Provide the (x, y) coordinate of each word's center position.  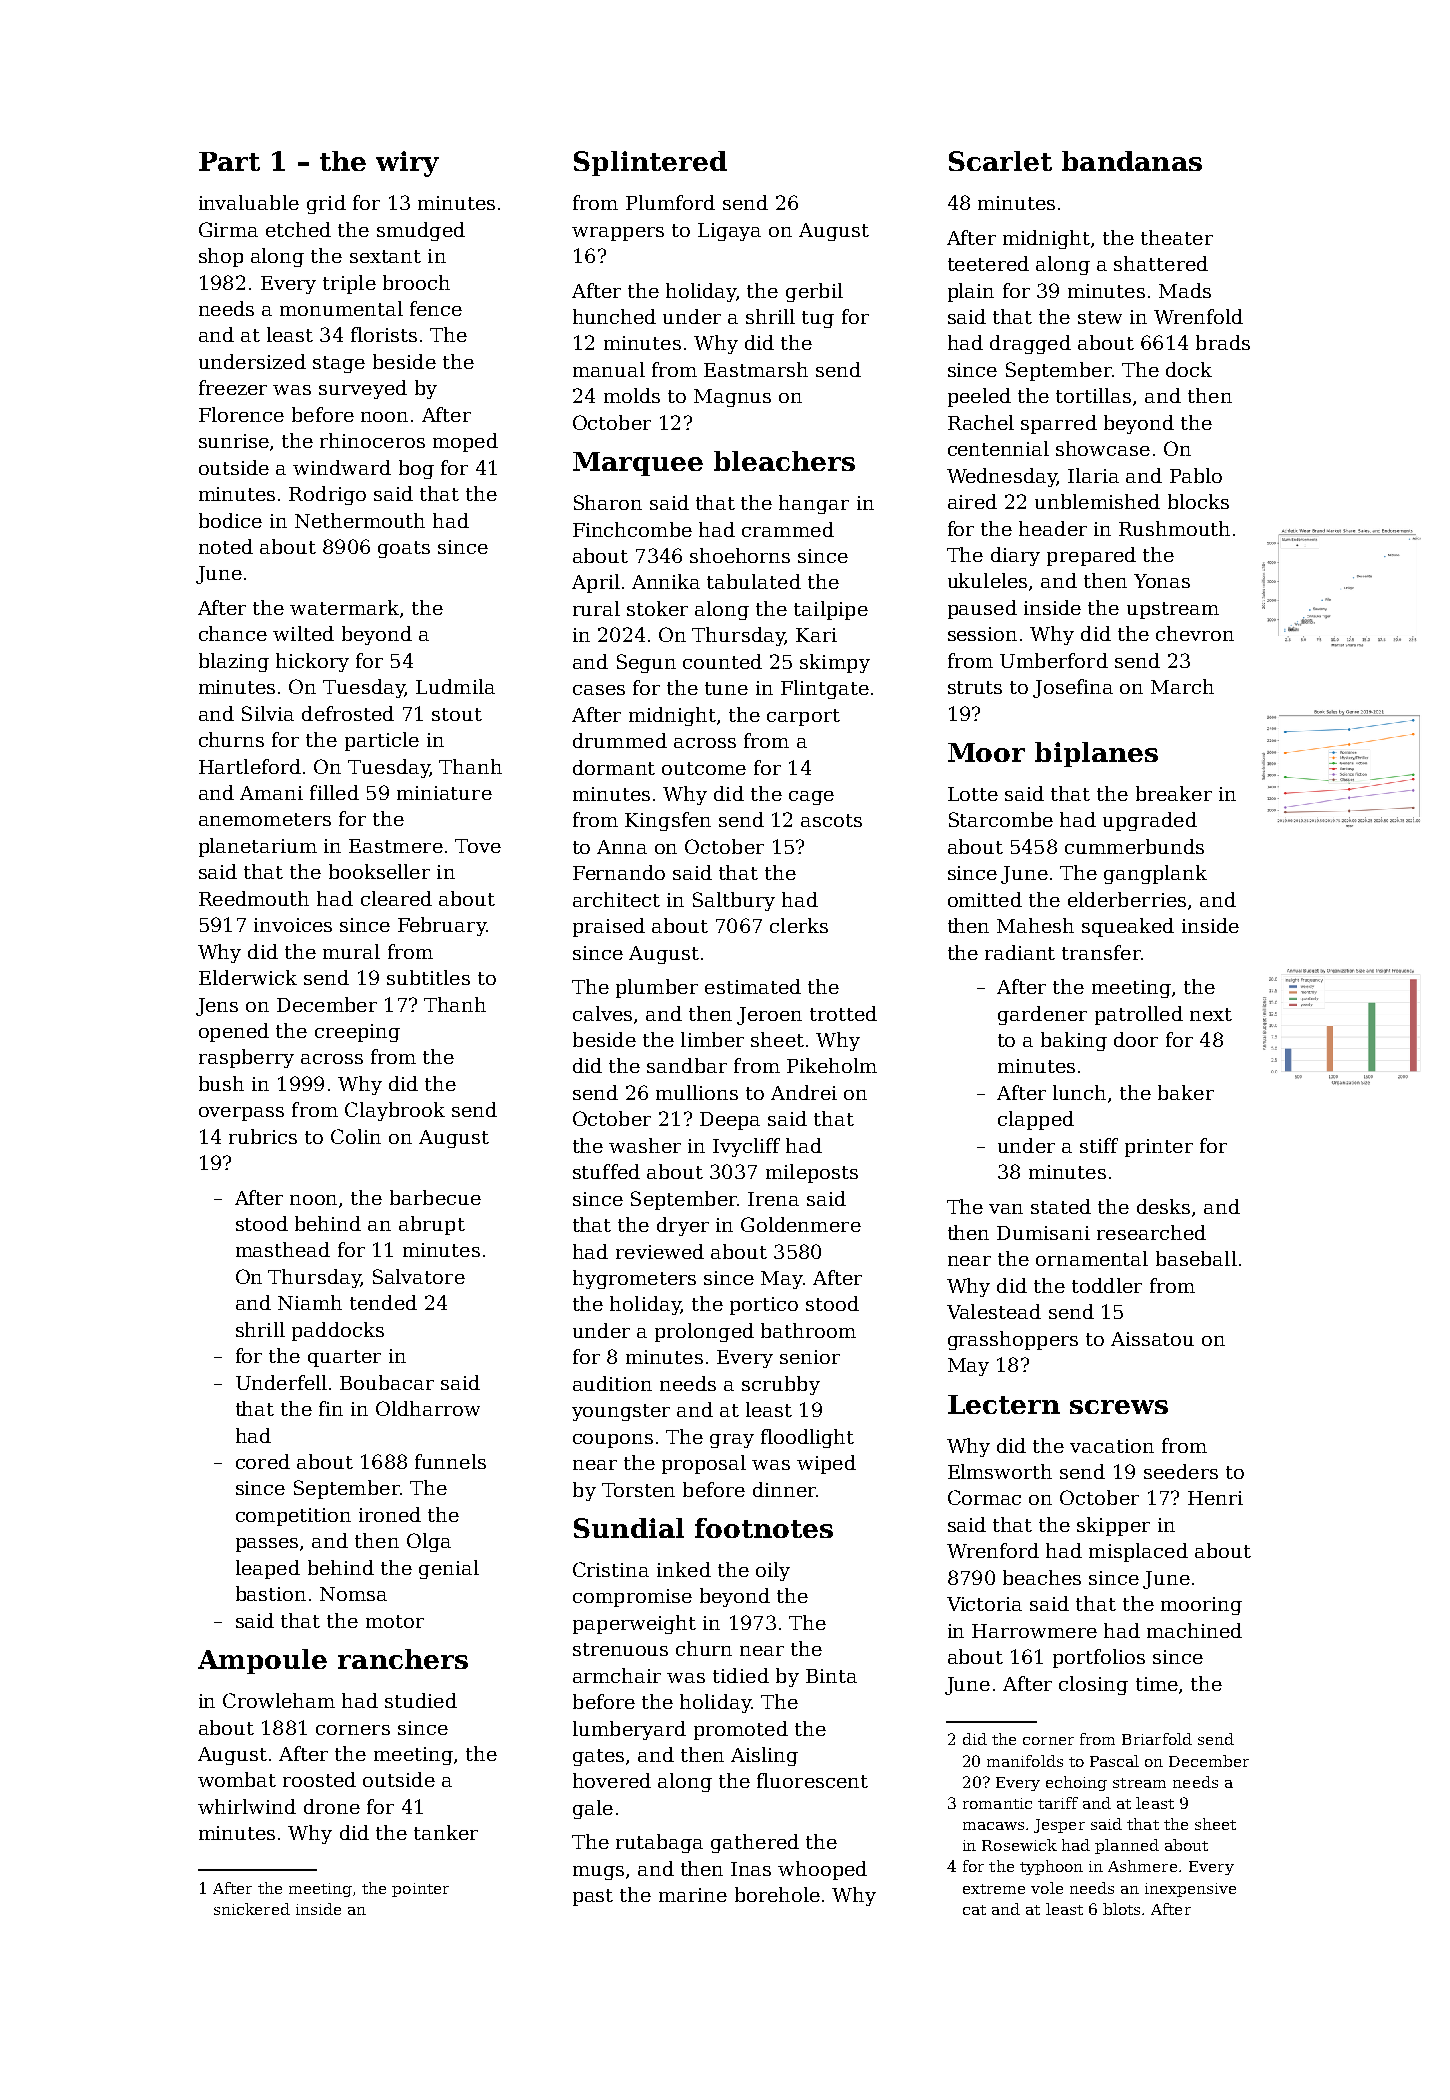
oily (773, 1571)
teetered (988, 263)
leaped (268, 1569)
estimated (753, 986)
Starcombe (1001, 819)
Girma (228, 229)
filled (334, 792)
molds (632, 395)
